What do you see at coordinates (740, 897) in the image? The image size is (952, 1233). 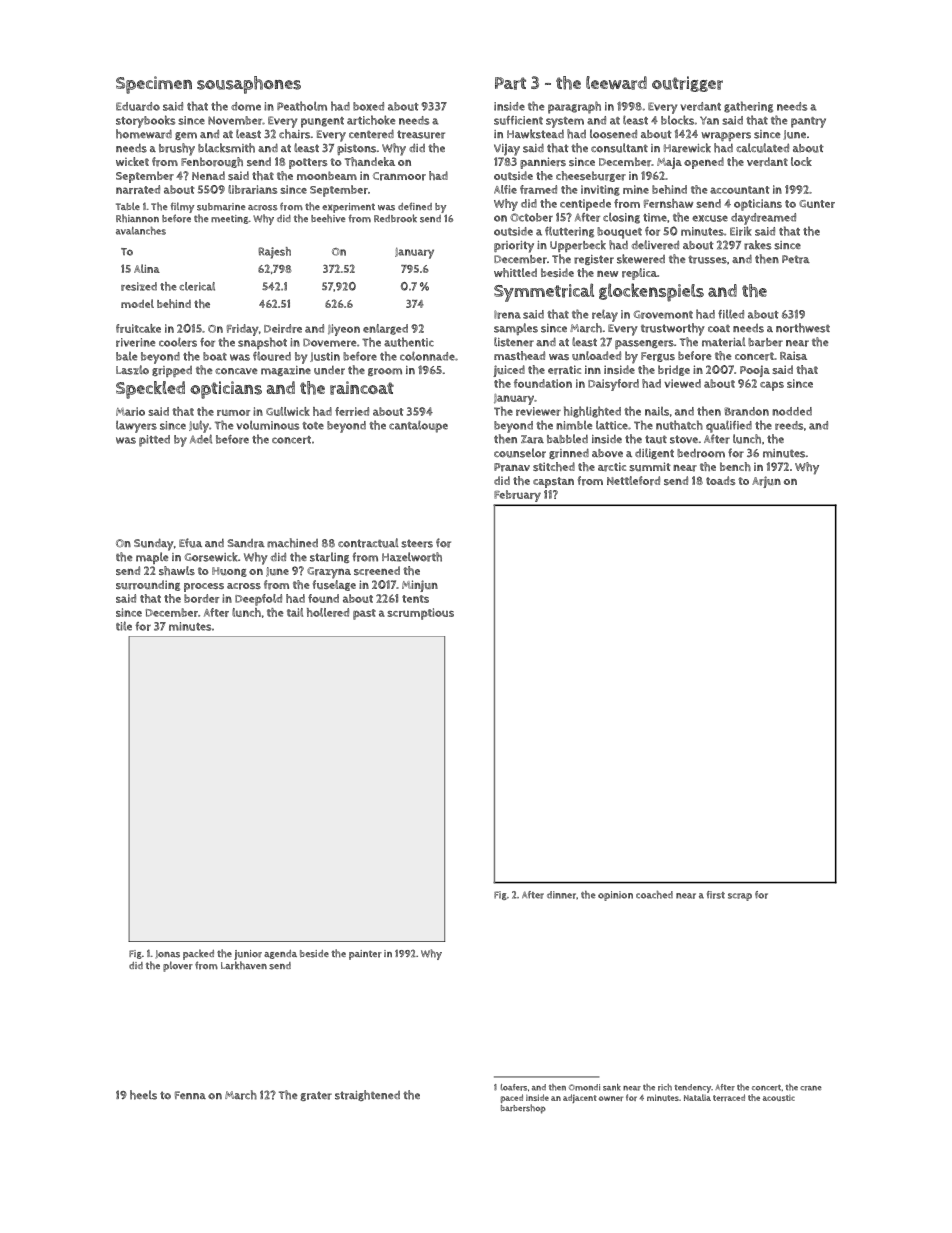 I see `scrap` at bounding box center [740, 897].
